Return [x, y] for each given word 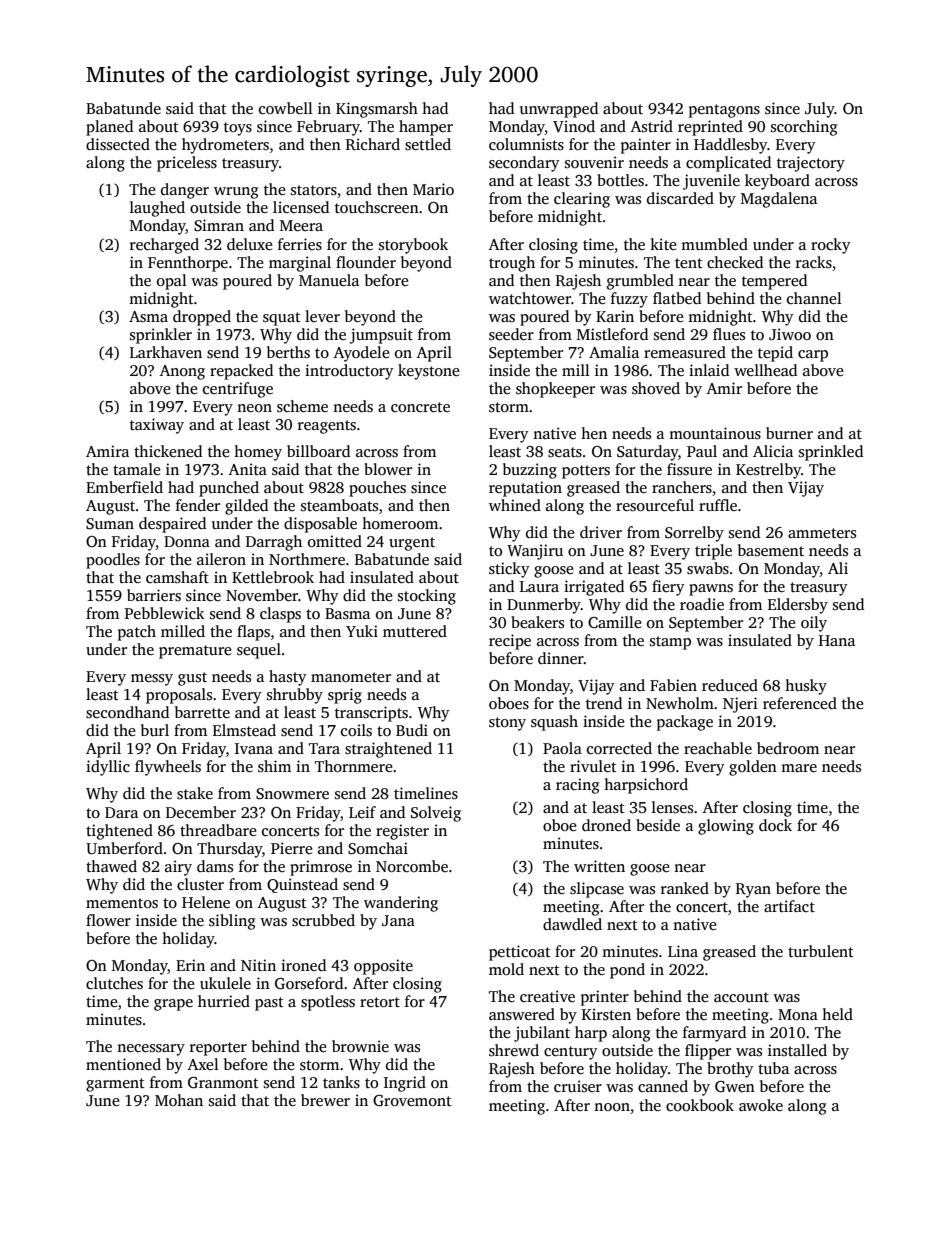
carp [813, 356]
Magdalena [779, 200]
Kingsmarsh [377, 110]
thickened [168, 451]
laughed [157, 209]
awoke [761, 1105]
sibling [232, 922]
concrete [420, 407]
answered [522, 1014]
